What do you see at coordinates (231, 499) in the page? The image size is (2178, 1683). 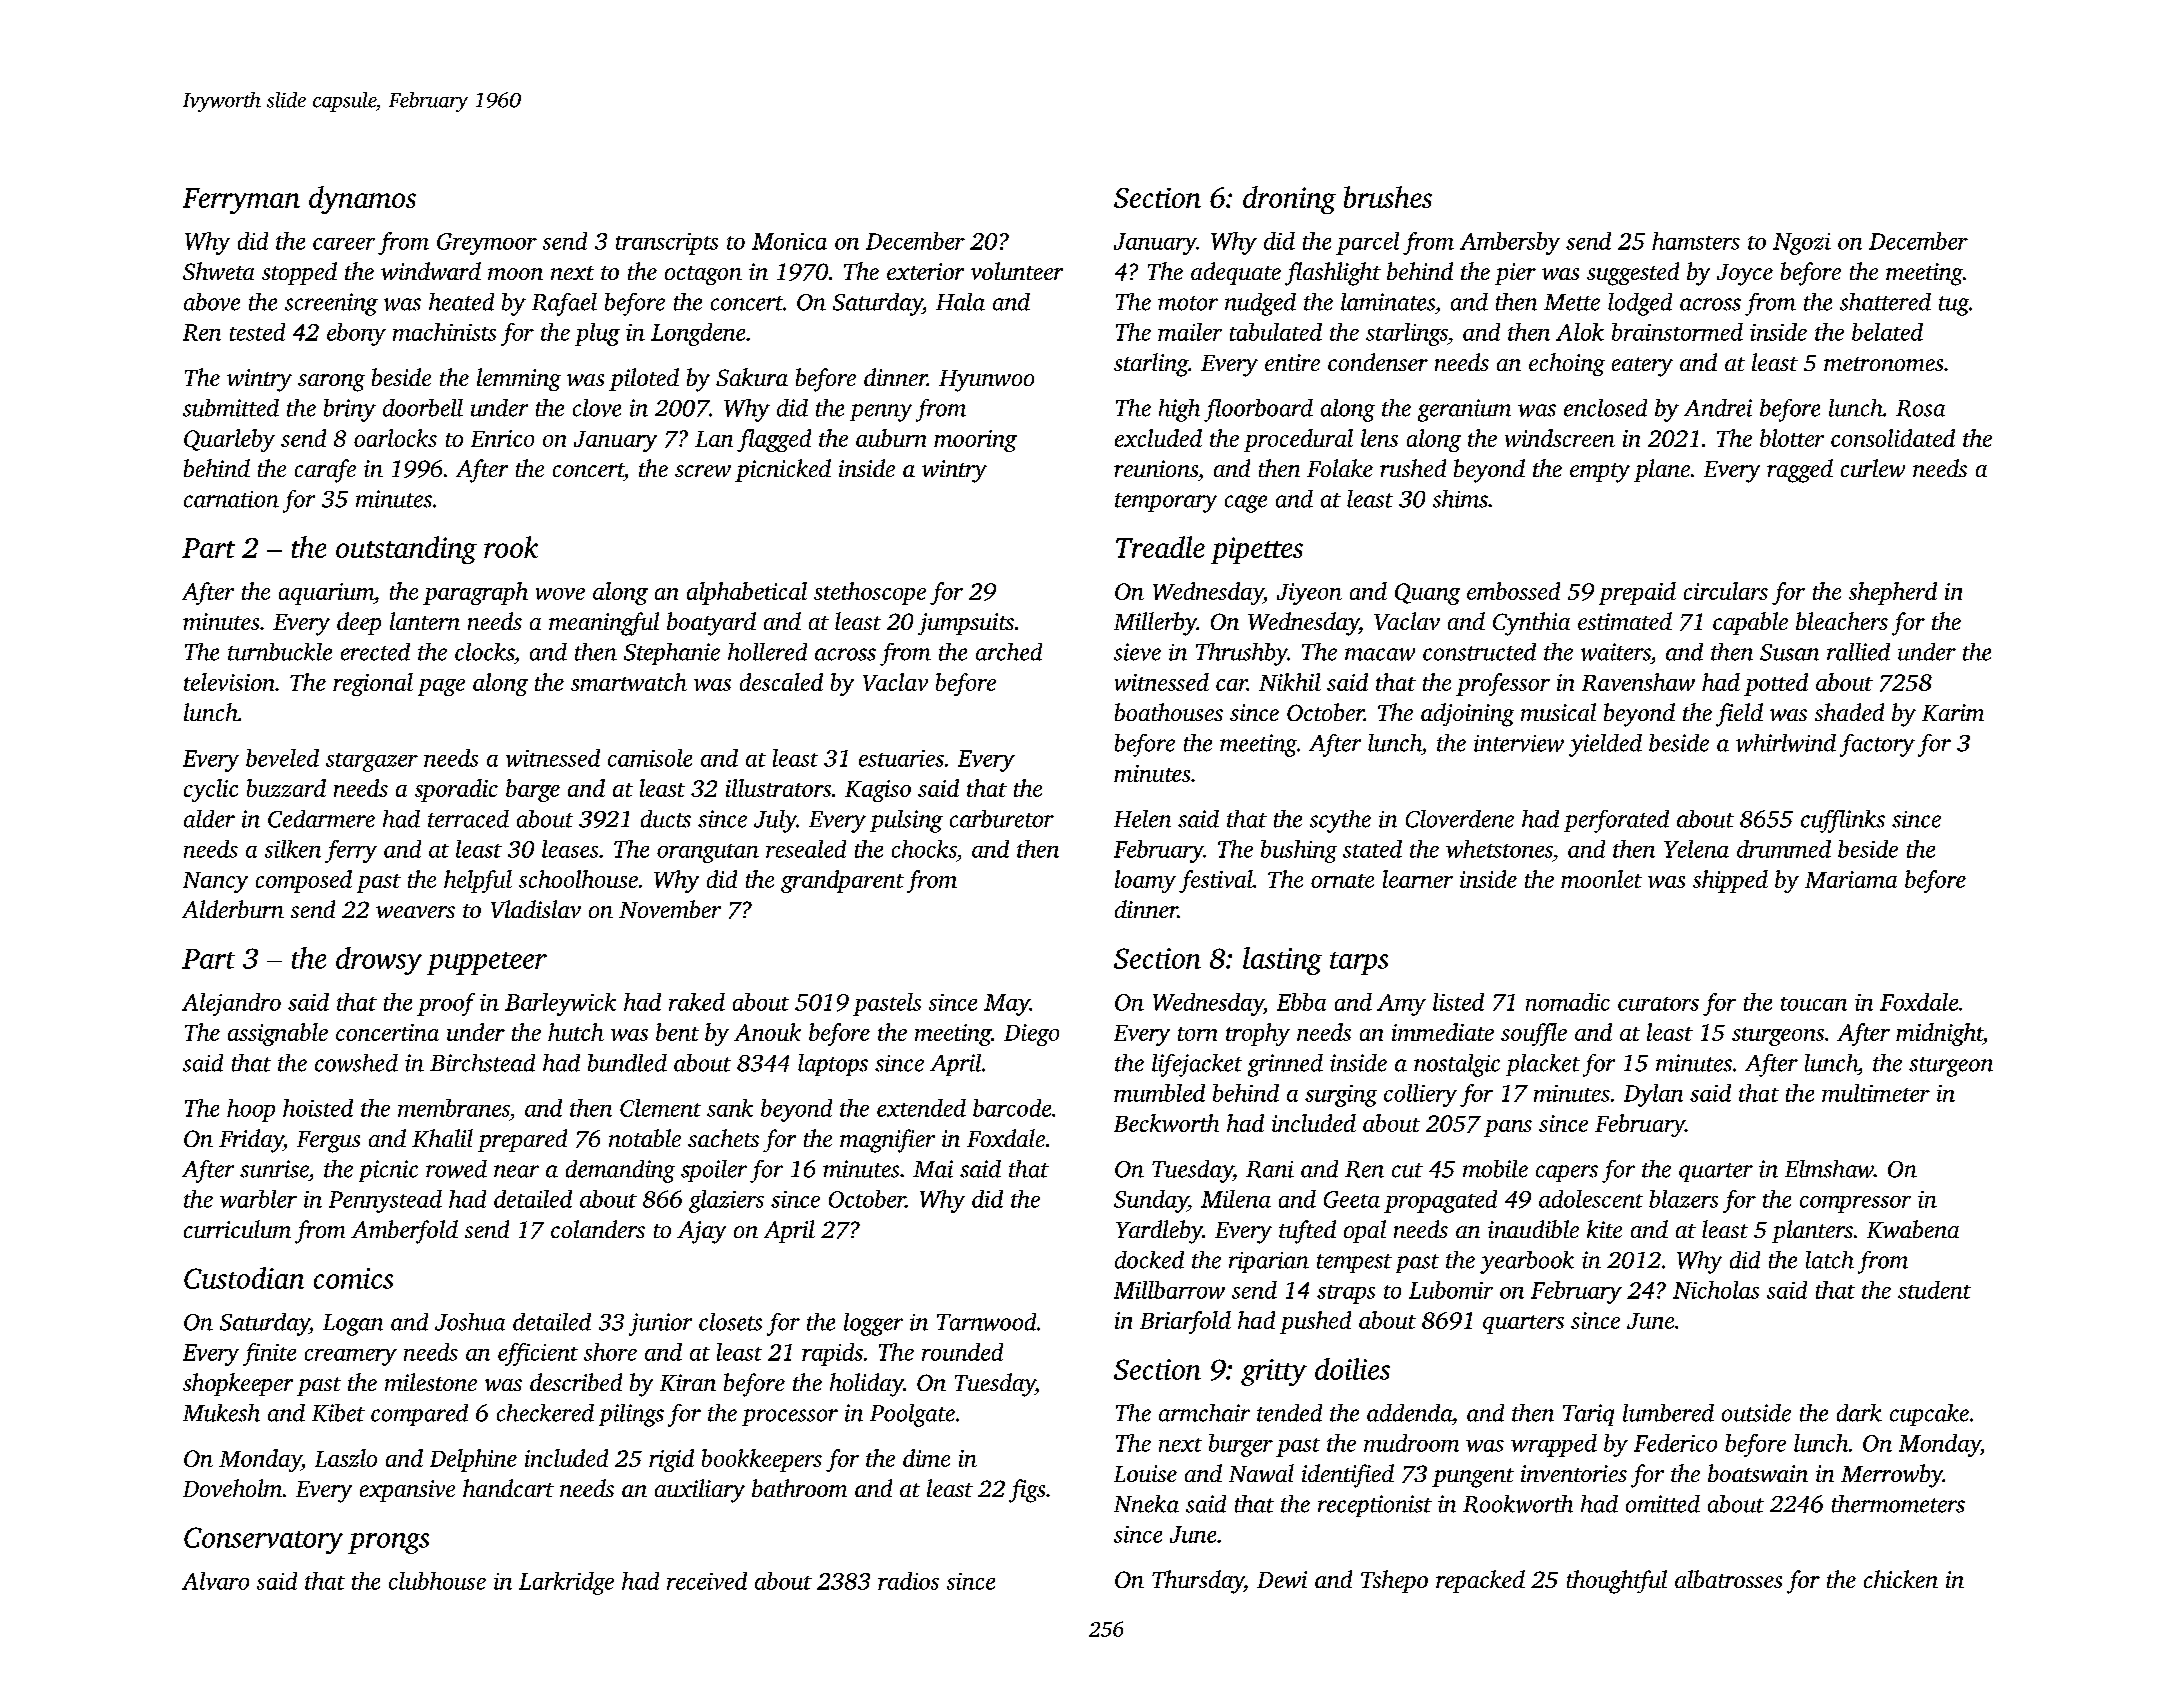 I see `carnation` at bounding box center [231, 499].
